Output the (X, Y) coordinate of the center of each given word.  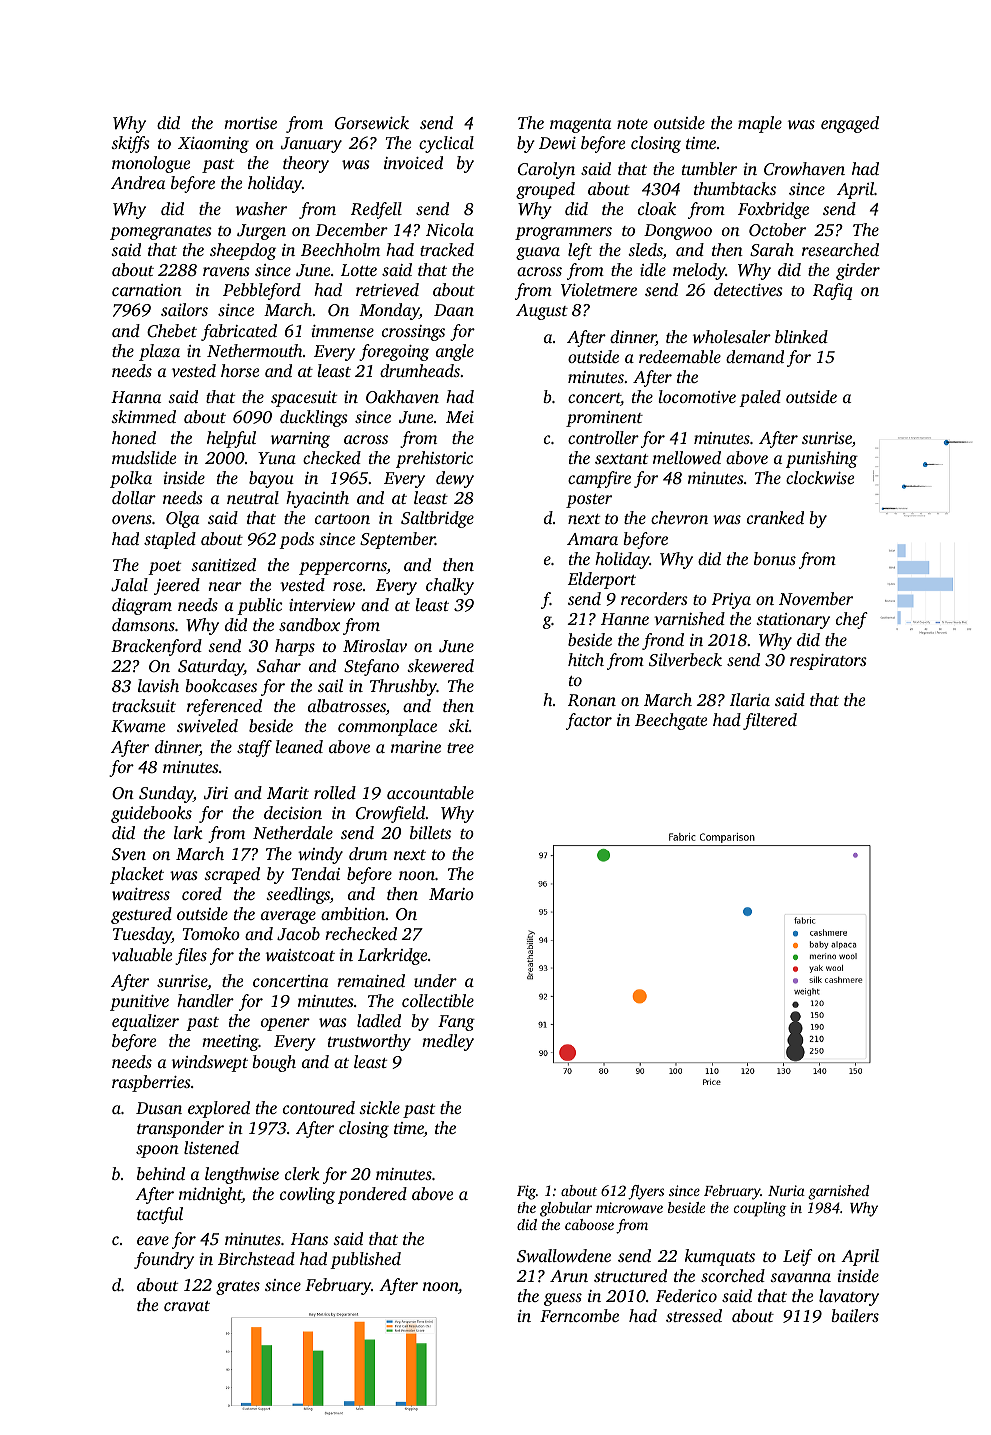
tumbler (709, 168)
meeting (230, 1043)
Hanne (625, 619)
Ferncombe (579, 1315)
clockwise (820, 477)
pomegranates (161, 233)
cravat (187, 1306)
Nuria (786, 1190)
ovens (132, 519)
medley (448, 1042)
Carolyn (546, 170)
